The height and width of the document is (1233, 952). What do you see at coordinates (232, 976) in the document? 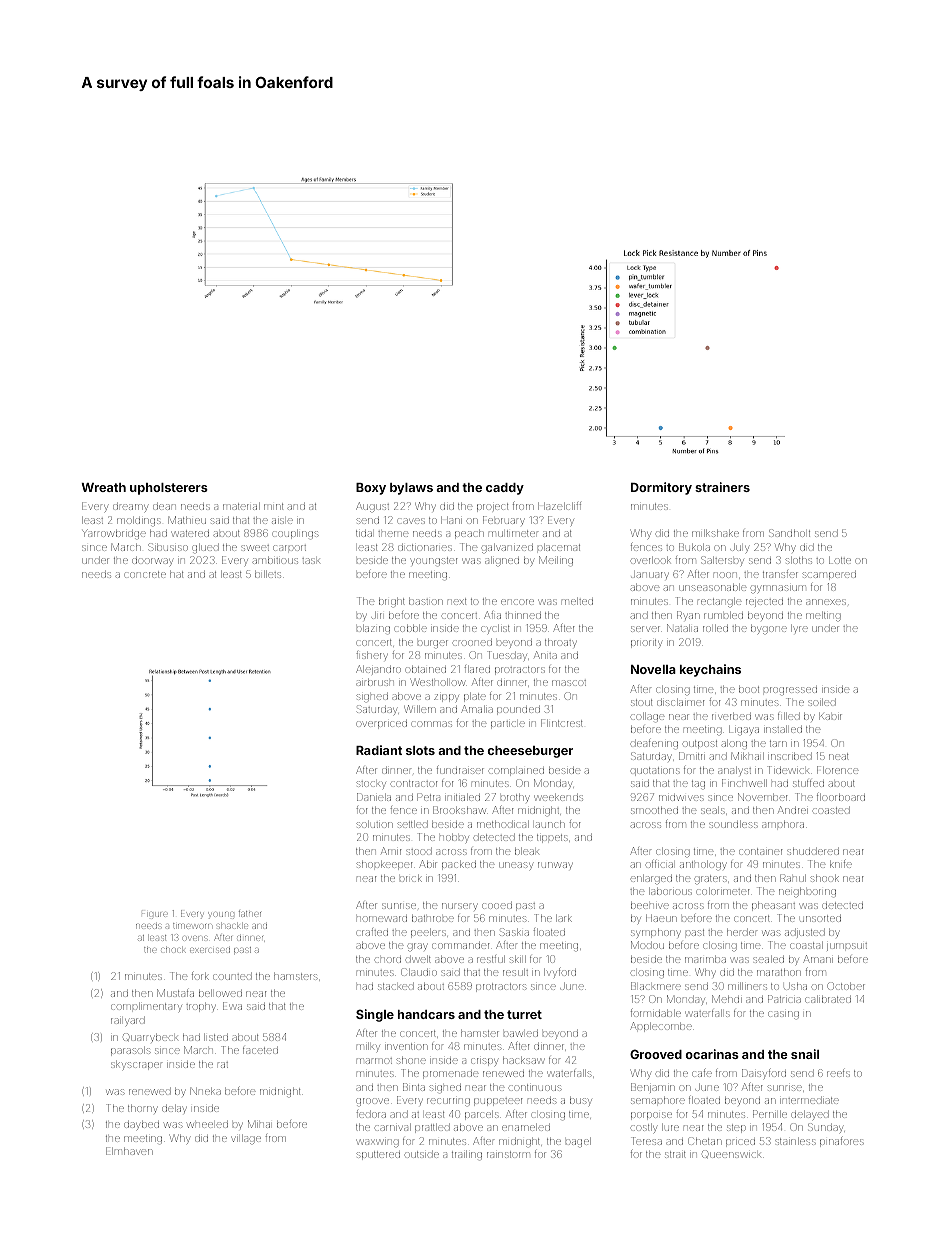
I see `counted` at bounding box center [232, 976].
